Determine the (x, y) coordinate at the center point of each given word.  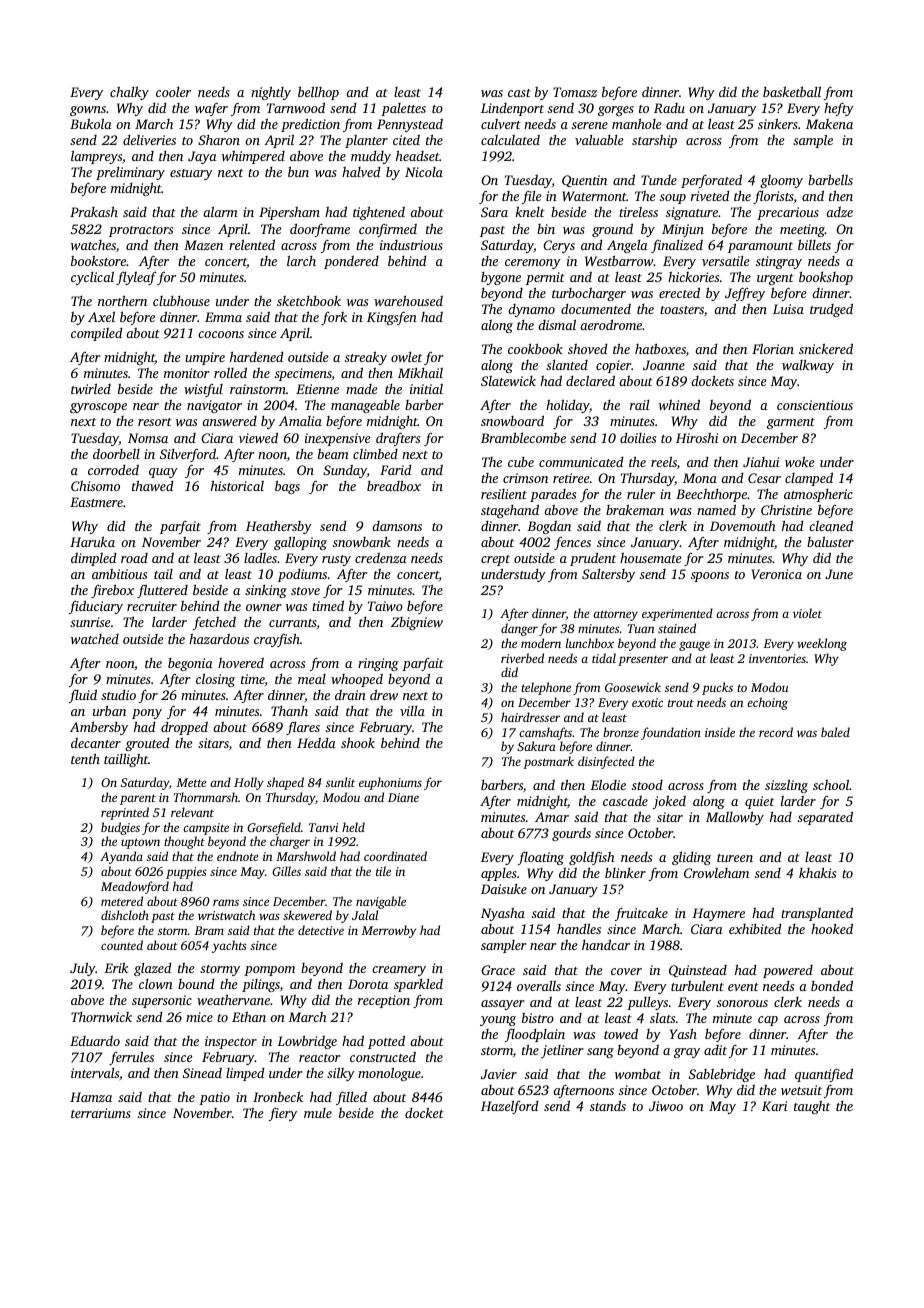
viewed (258, 437)
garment (791, 423)
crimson (525, 478)
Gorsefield (274, 828)
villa (412, 711)
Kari (774, 1106)
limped (245, 1074)
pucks (717, 688)
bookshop (826, 278)
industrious (411, 245)
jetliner (562, 1051)
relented (252, 244)
